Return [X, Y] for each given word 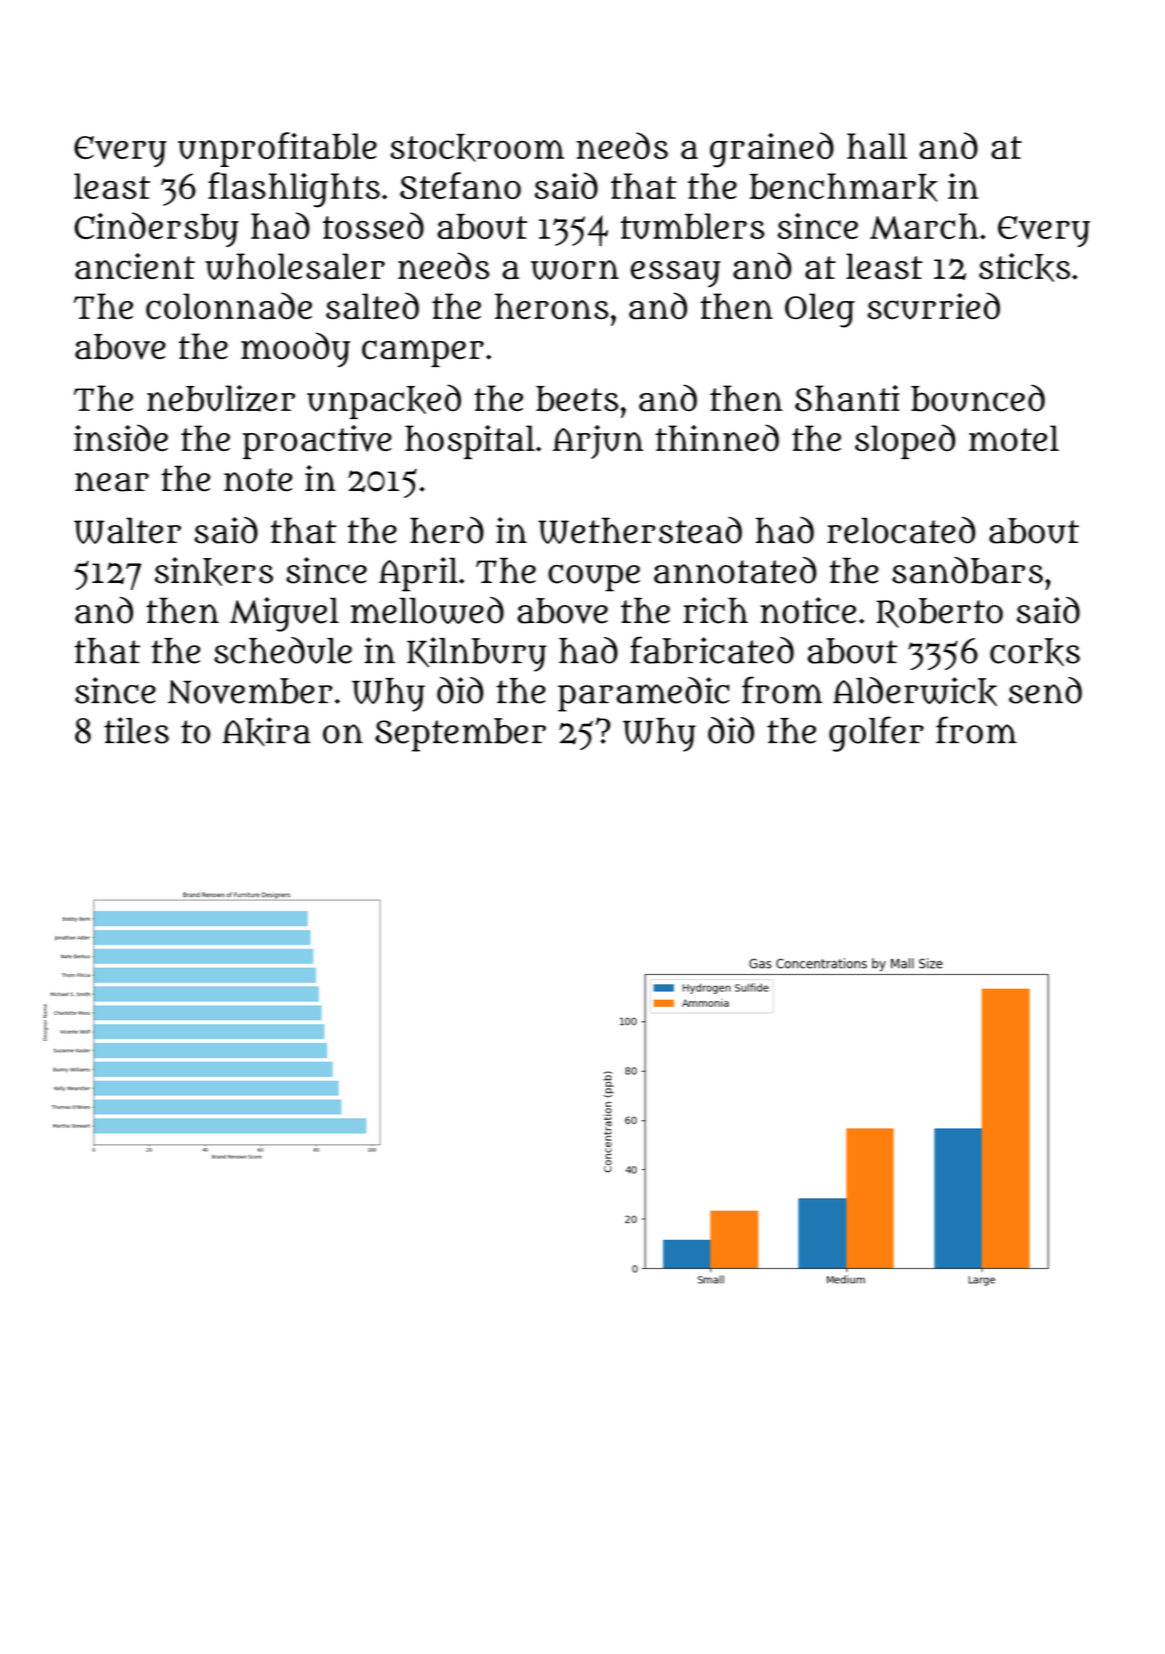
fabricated [712, 650]
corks [1035, 652]
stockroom [477, 148]
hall [877, 146]
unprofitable [277, 149]
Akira [266, 731]
